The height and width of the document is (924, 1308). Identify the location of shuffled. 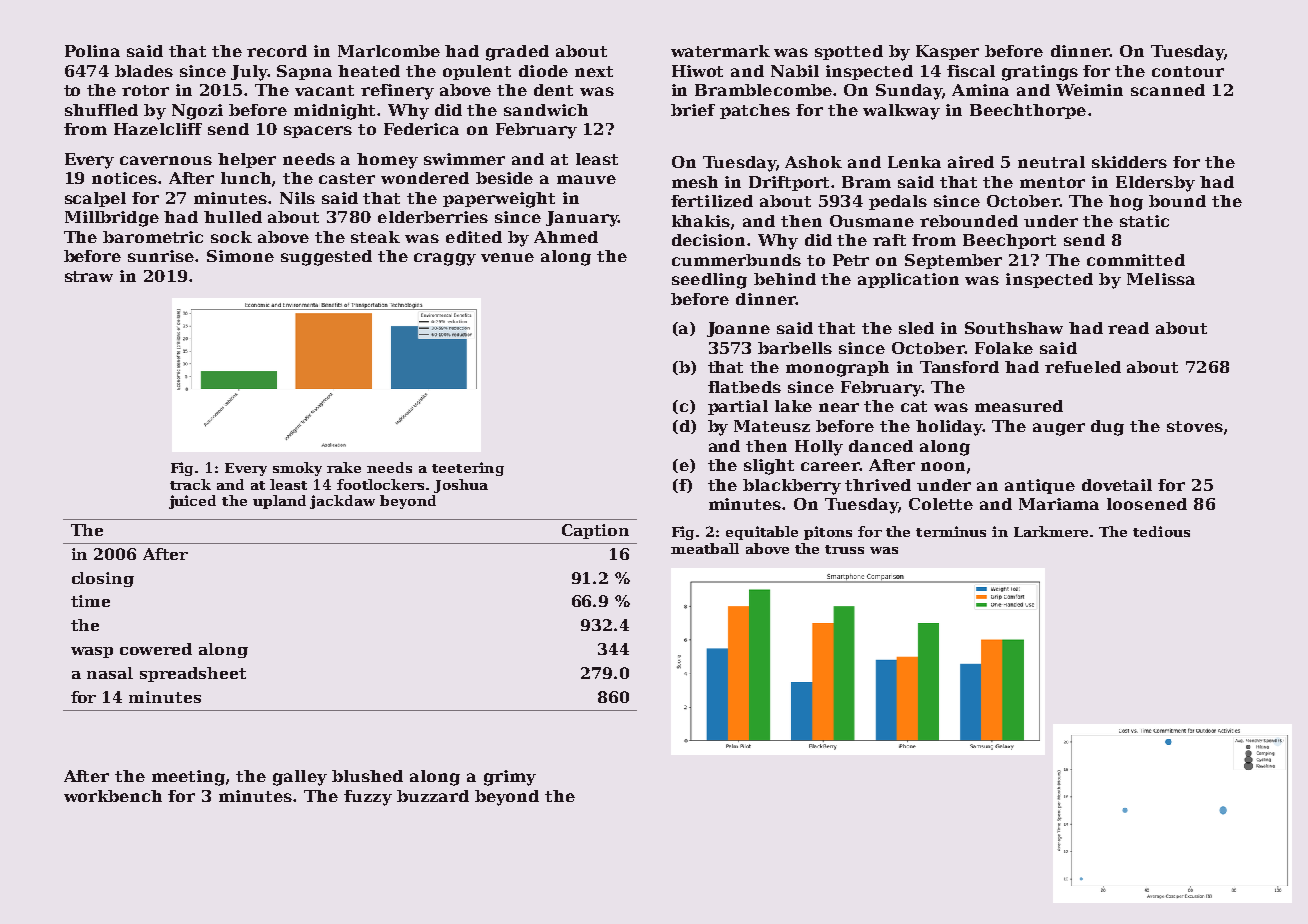
(101, 110).
